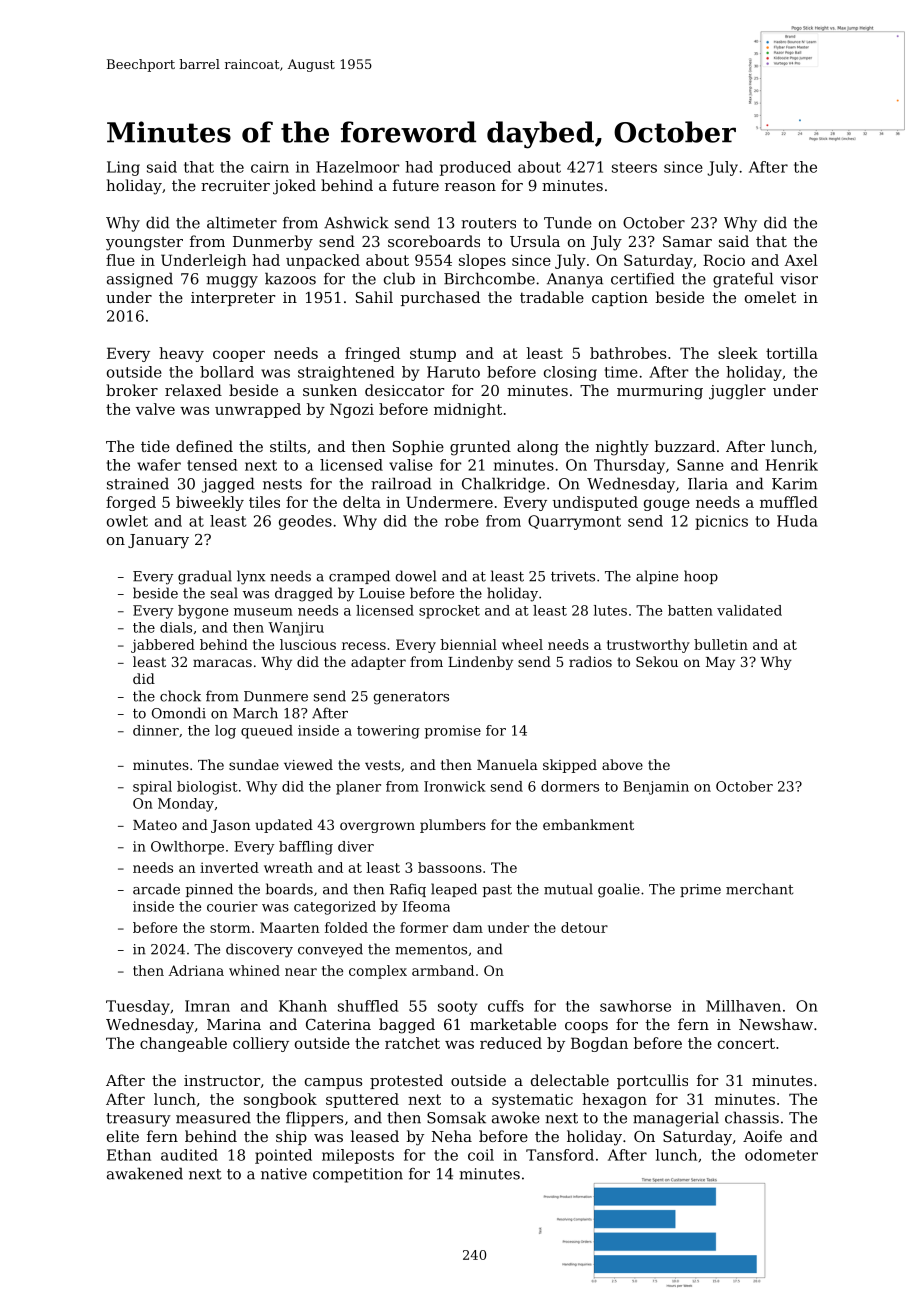 This page has width=924, height=1308. I want to click on Newshaw, so click(776, 1024).
